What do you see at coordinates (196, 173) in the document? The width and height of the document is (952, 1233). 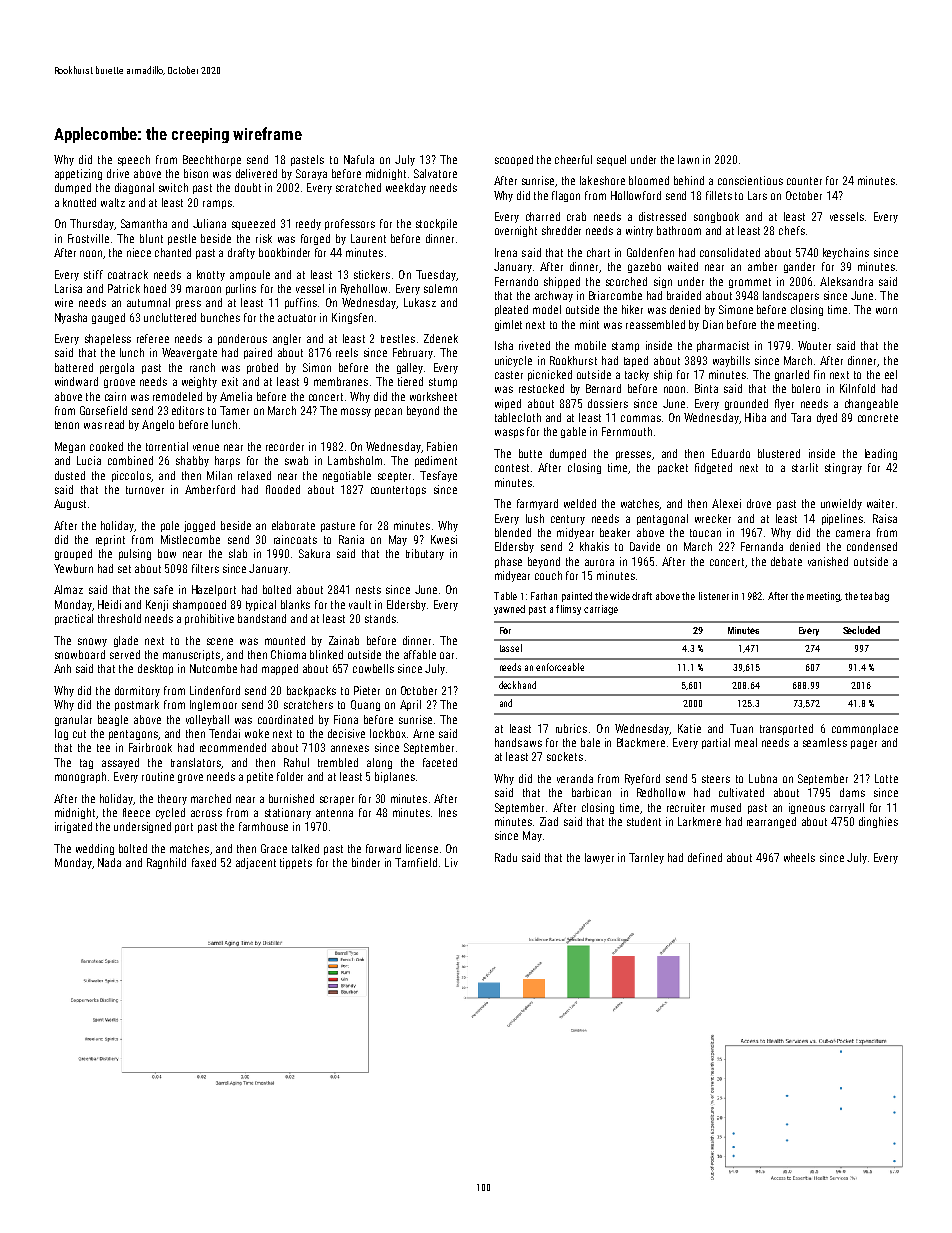 I see `bison` at bounding box center [196, 173].
